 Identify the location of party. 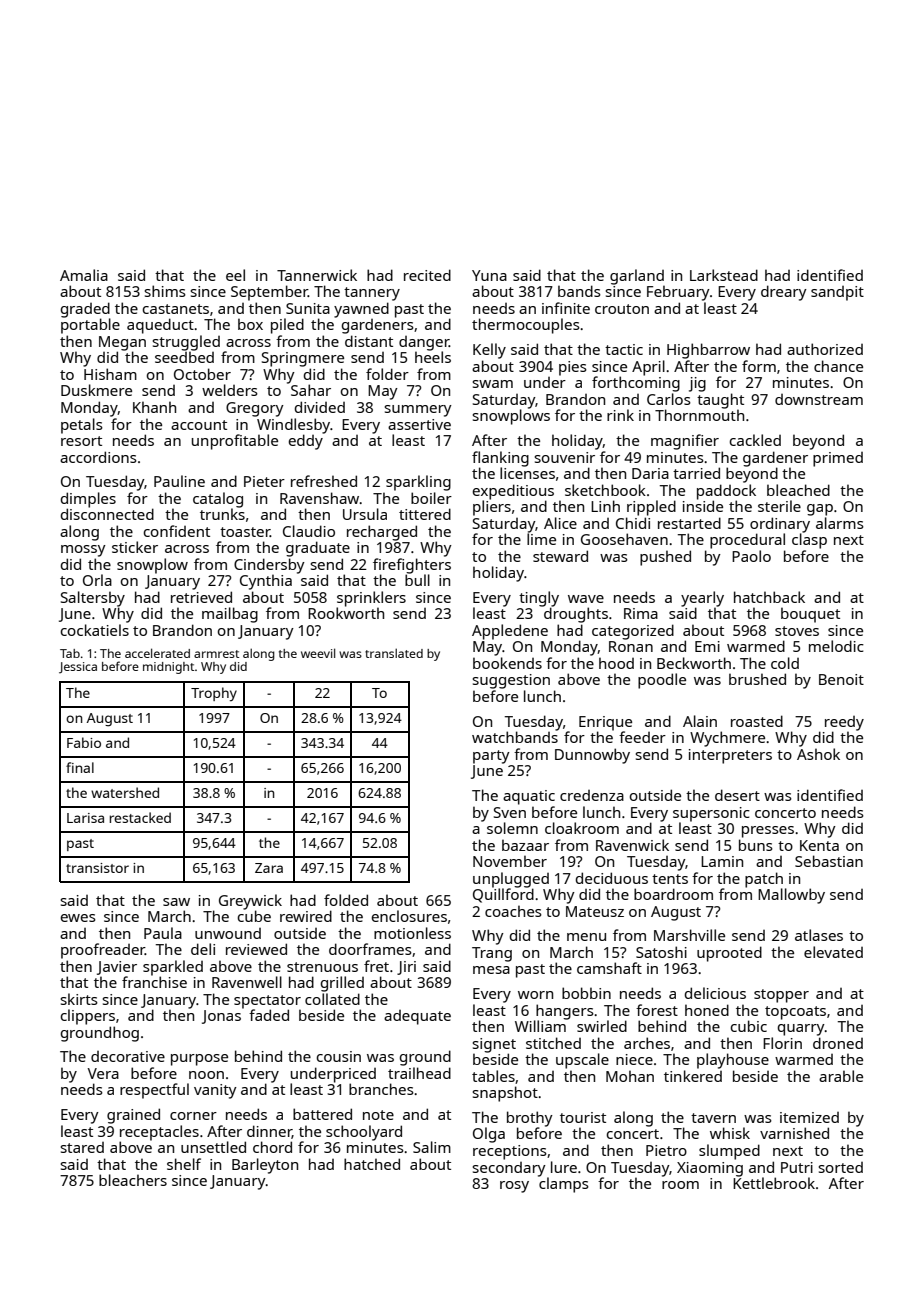
(491, 757).
